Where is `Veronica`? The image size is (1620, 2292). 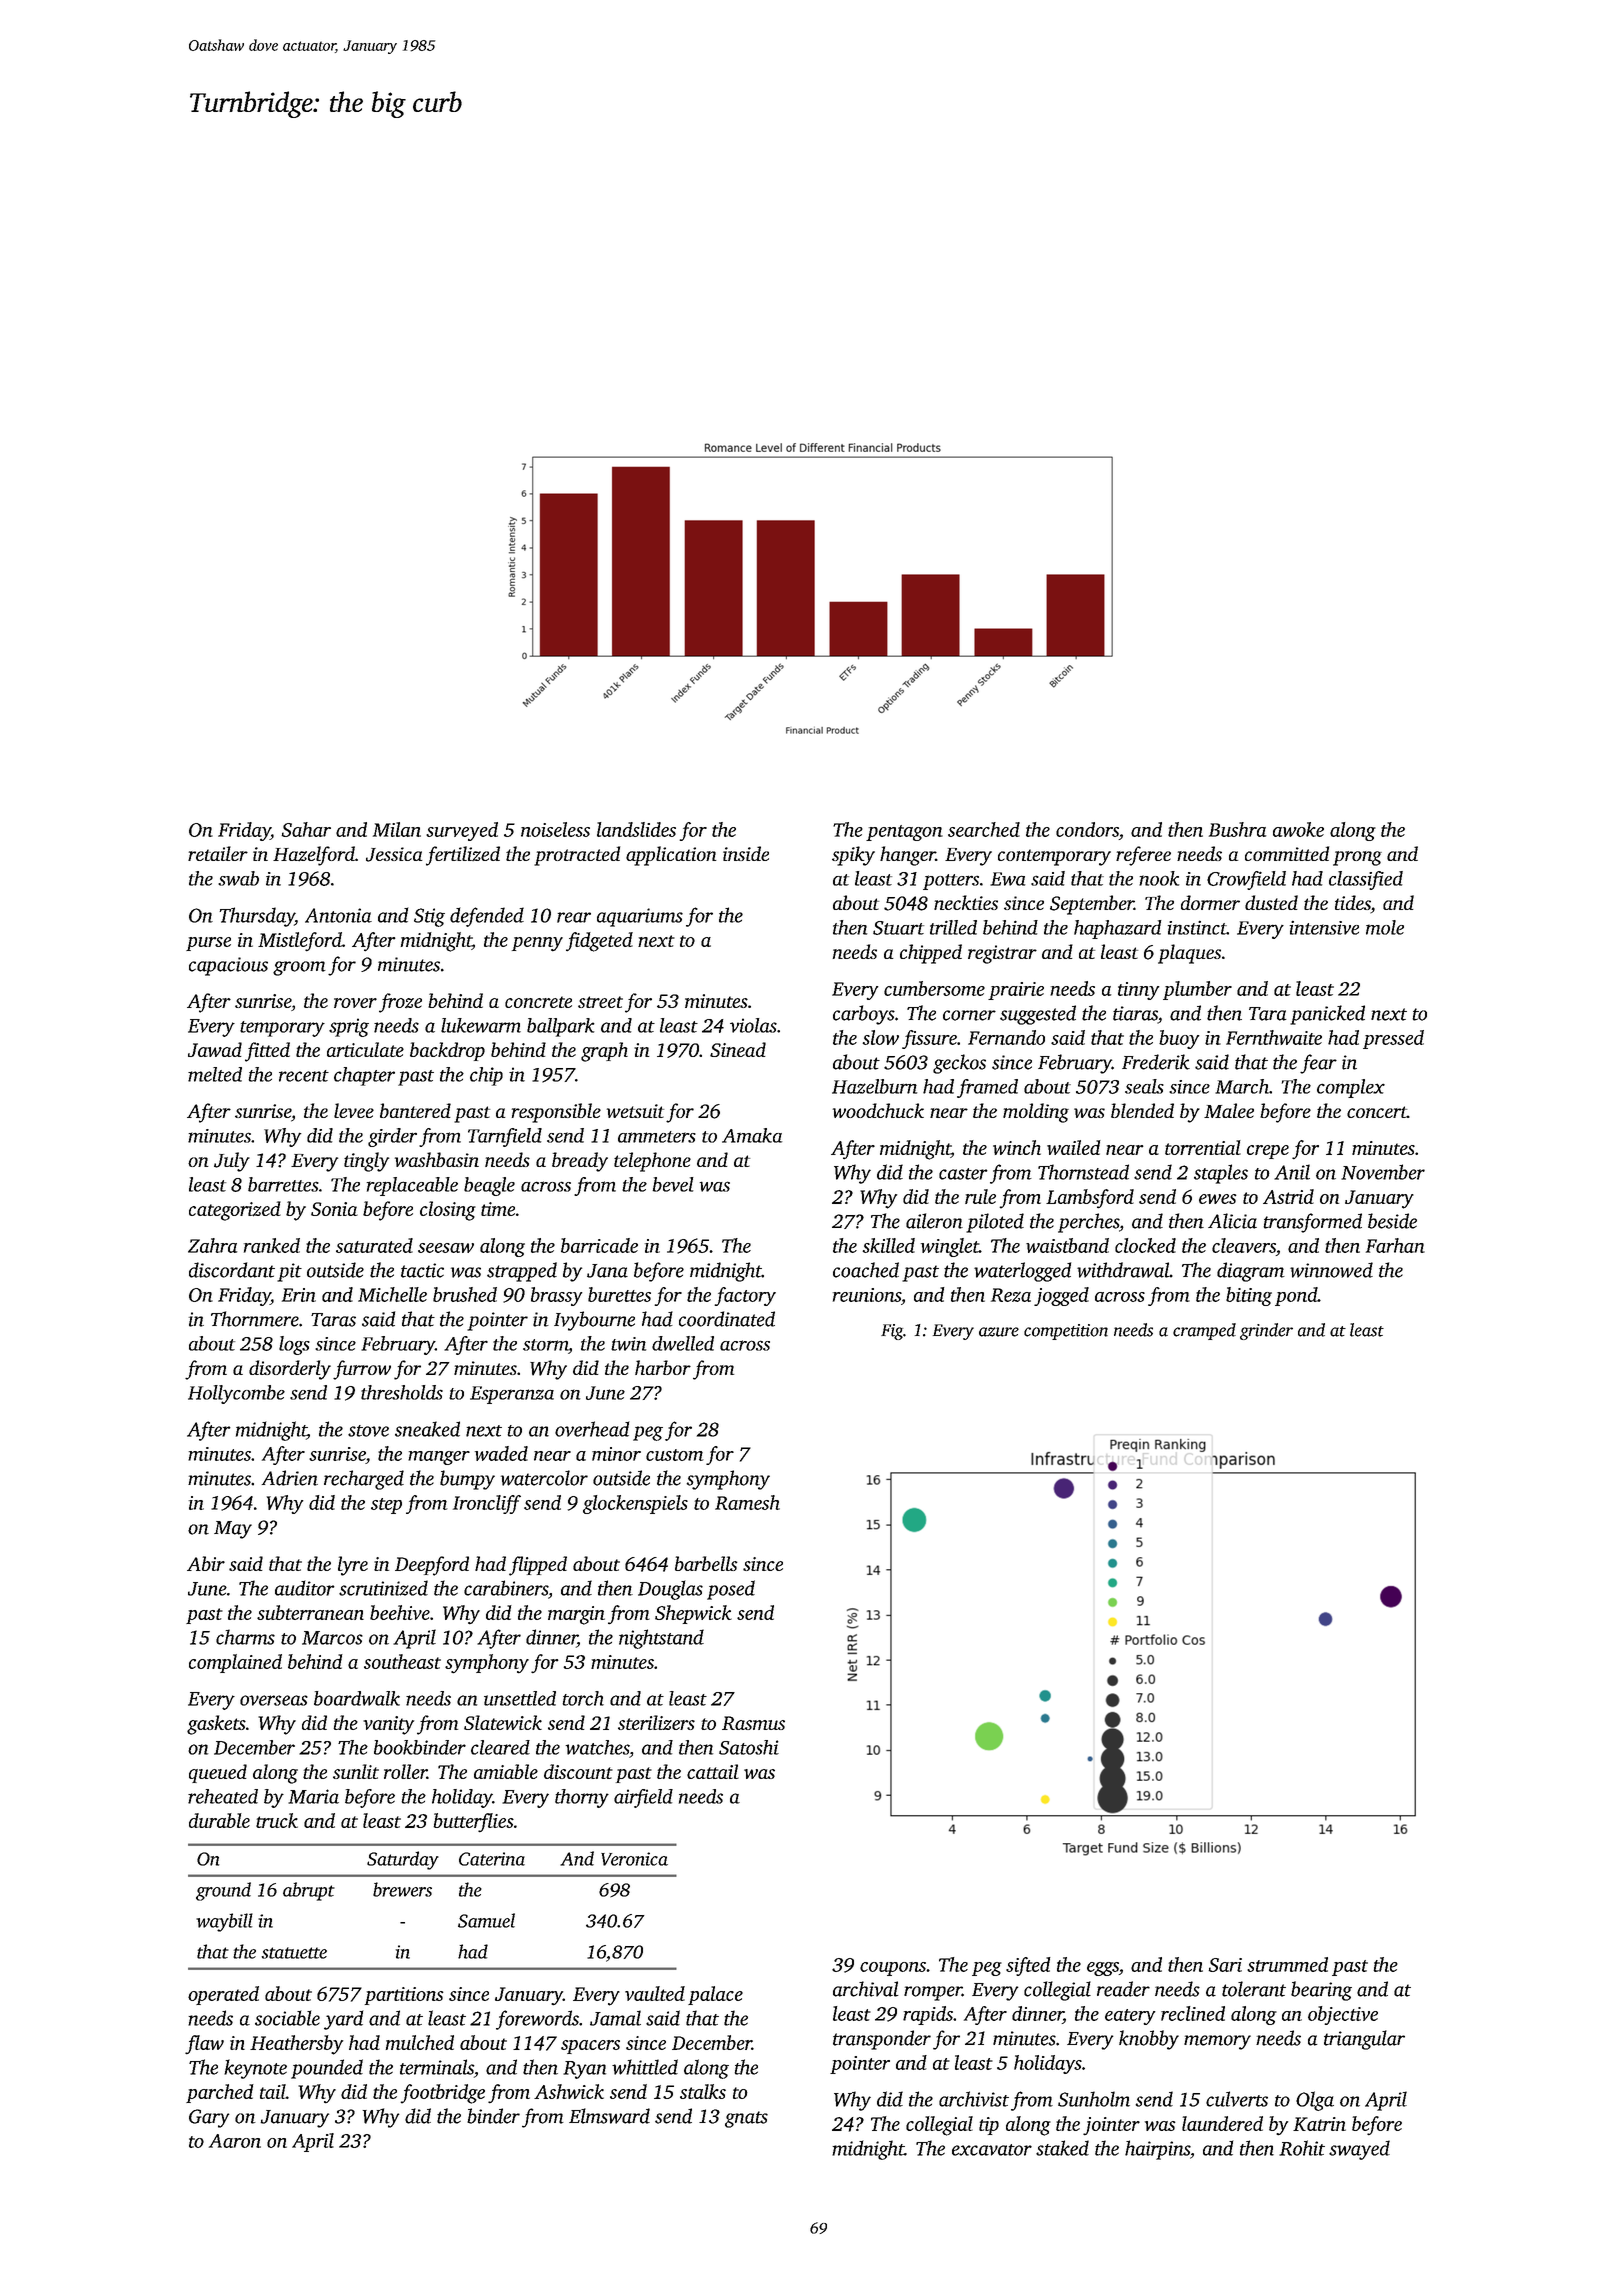
Veronica is located at coordinates (634, 1859).
